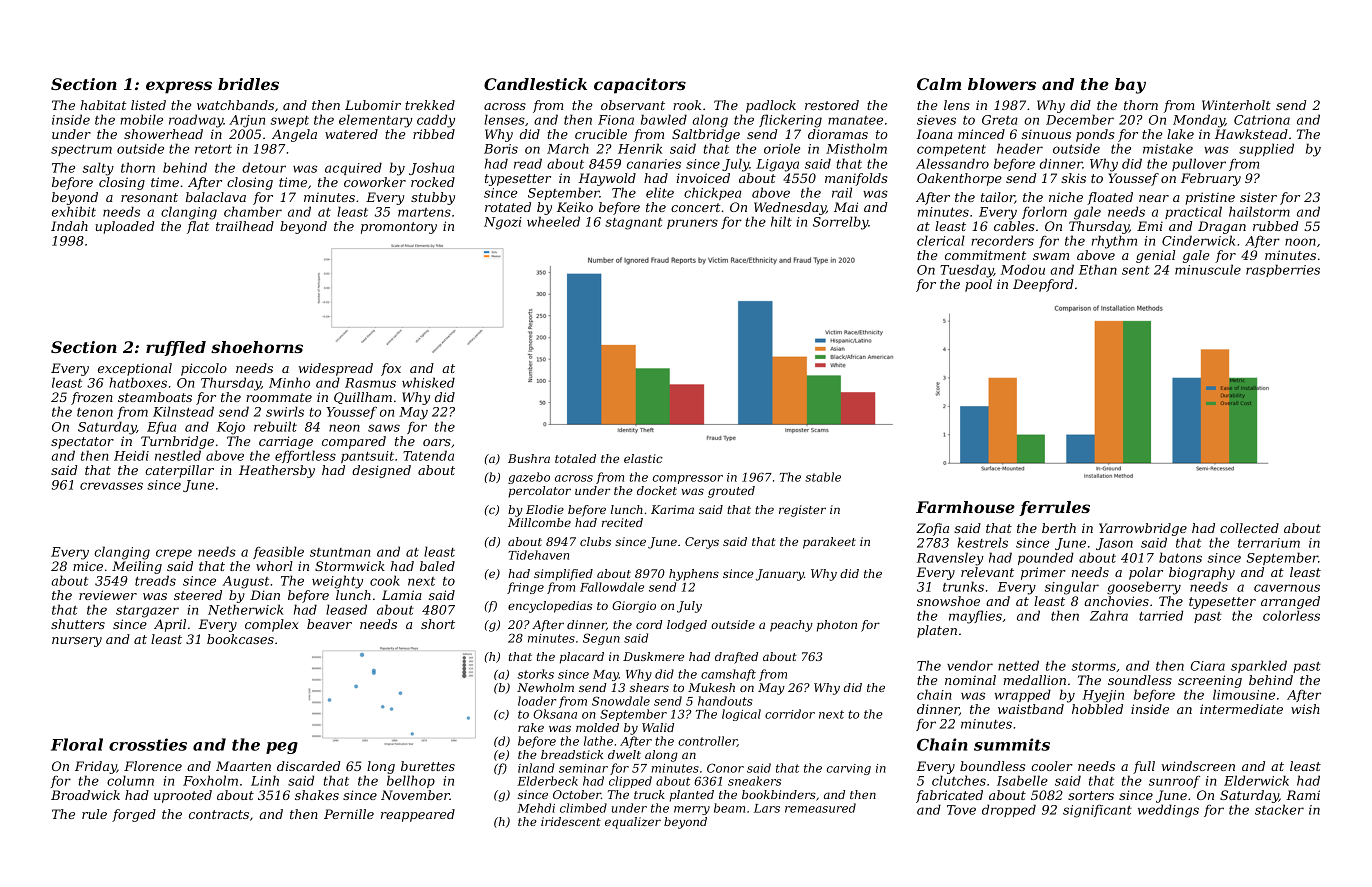  What do you see at coordinates (235, 105) in the screenshot?
I see `watchbands` at bounding box center [235, 105].
